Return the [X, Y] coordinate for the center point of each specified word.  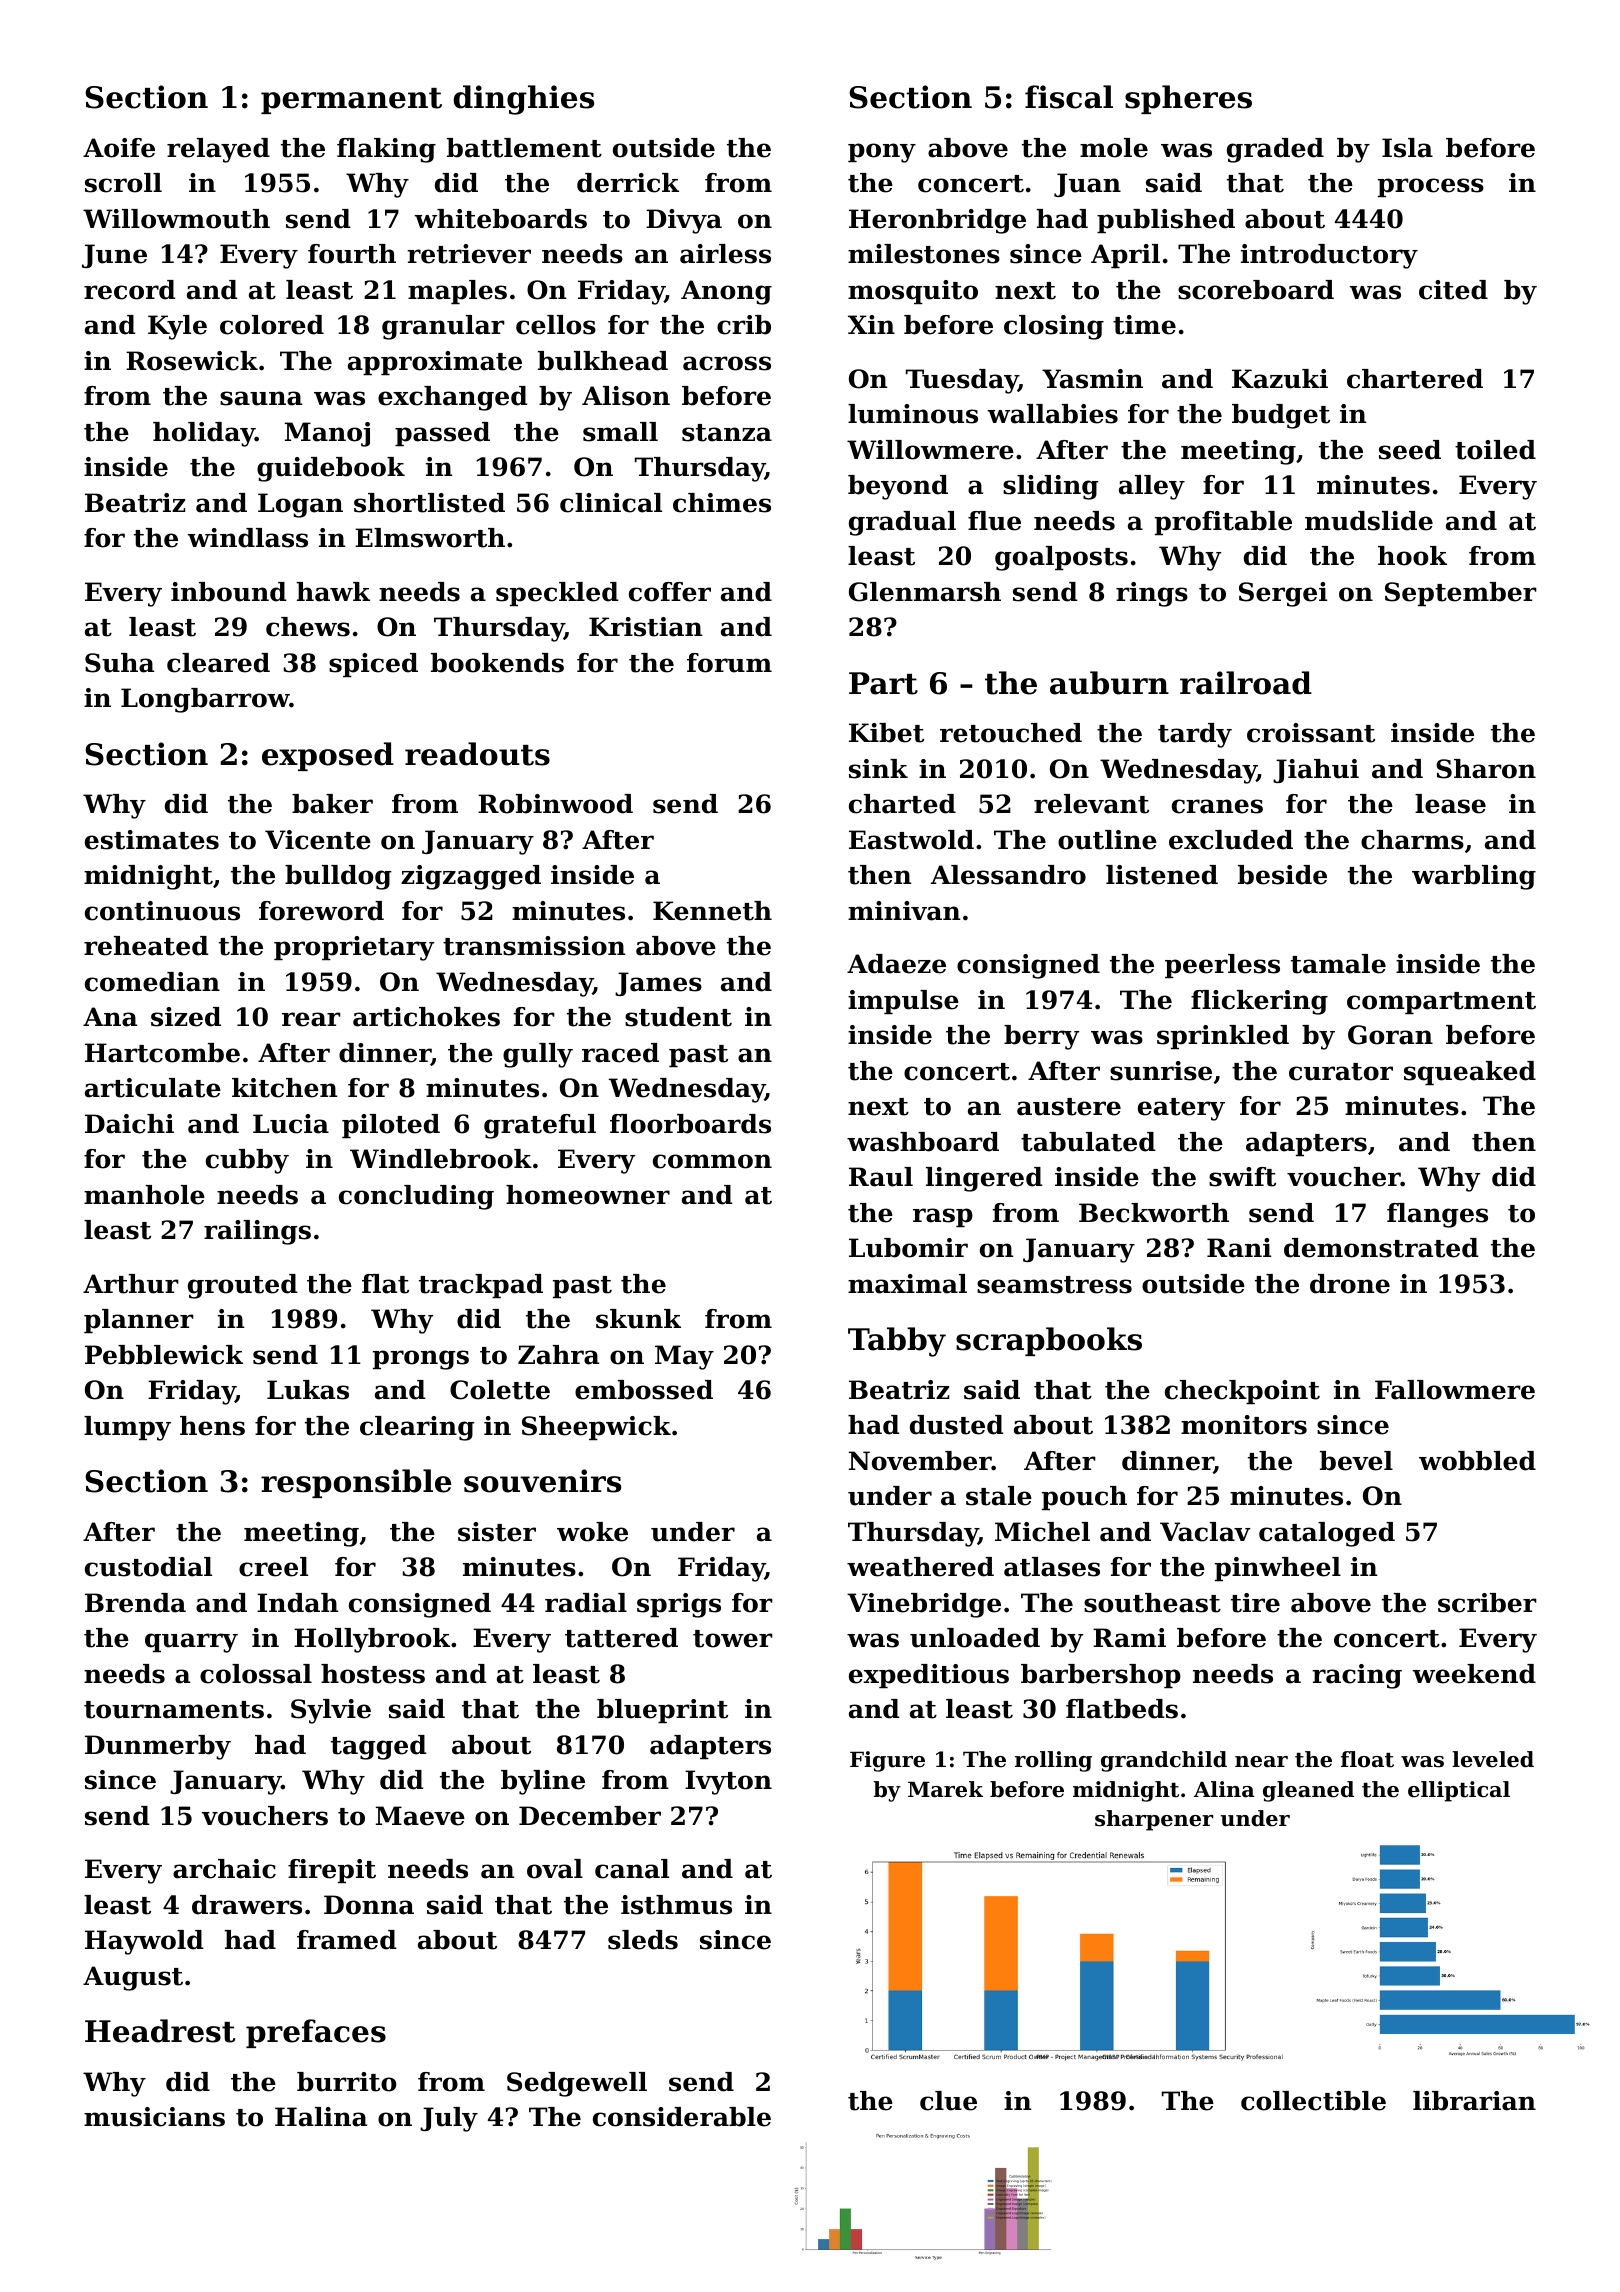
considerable [682, 2117]
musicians [154, 2117]
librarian [1474, 2101]
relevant [1091, 804]
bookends [497, 663]
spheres [1188, 99]
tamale [1338, 964]
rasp [943, 1217]
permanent [351, 101]
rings [1152, 594]
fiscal [1069, 97]
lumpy [127, 1428]
